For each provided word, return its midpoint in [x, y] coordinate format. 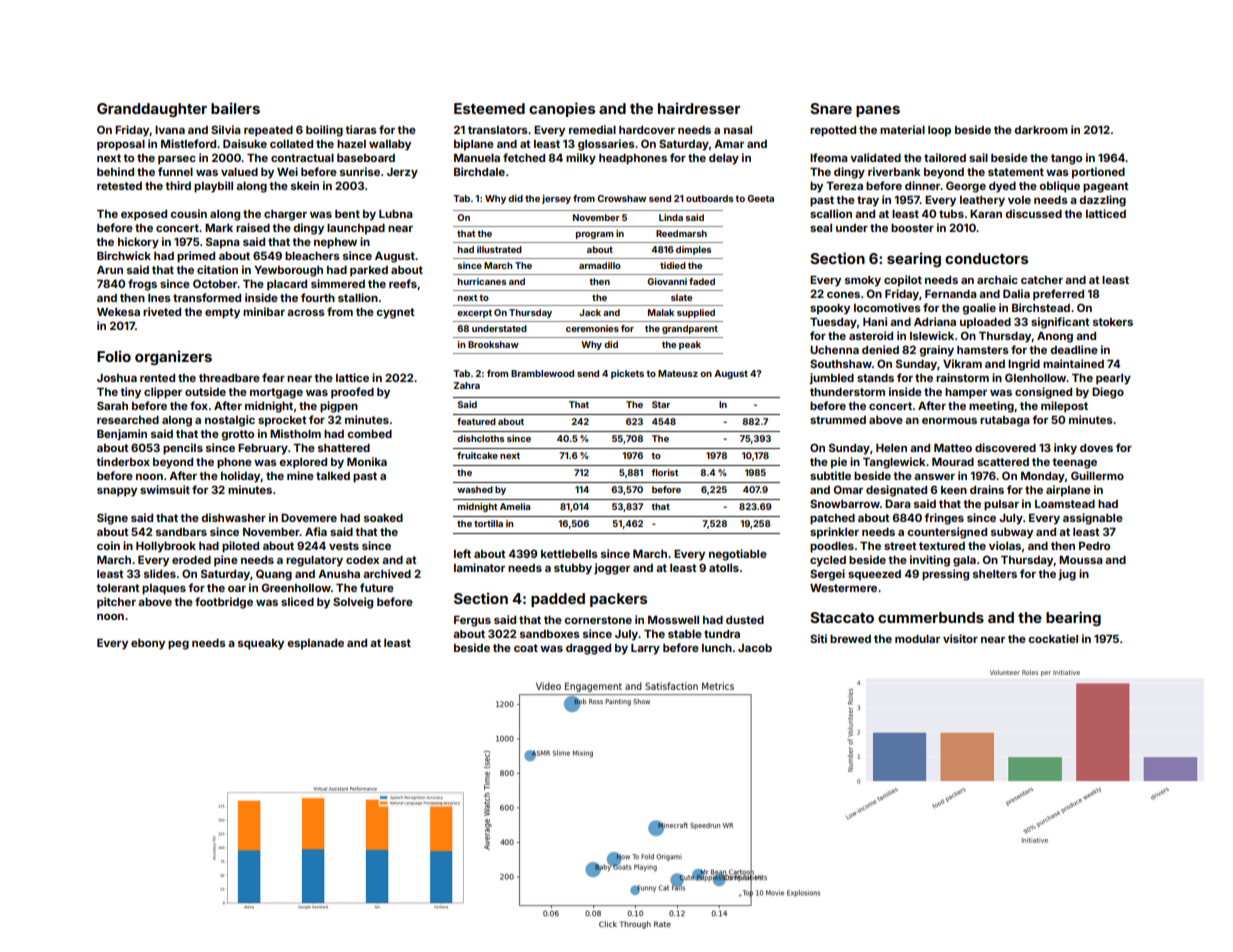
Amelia [515, 506]
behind [115, 171]
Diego [1108, 393]
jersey [556, 199]
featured [476, 421]
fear [273, 377]
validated [875, 157]
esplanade [315, 644]
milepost [1064, 407]
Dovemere [309, 517]
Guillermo [1097, 475]
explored [303, 463]
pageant [1106, 187]
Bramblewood [542, 373]
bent [347, 214]
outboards [710, 198]
